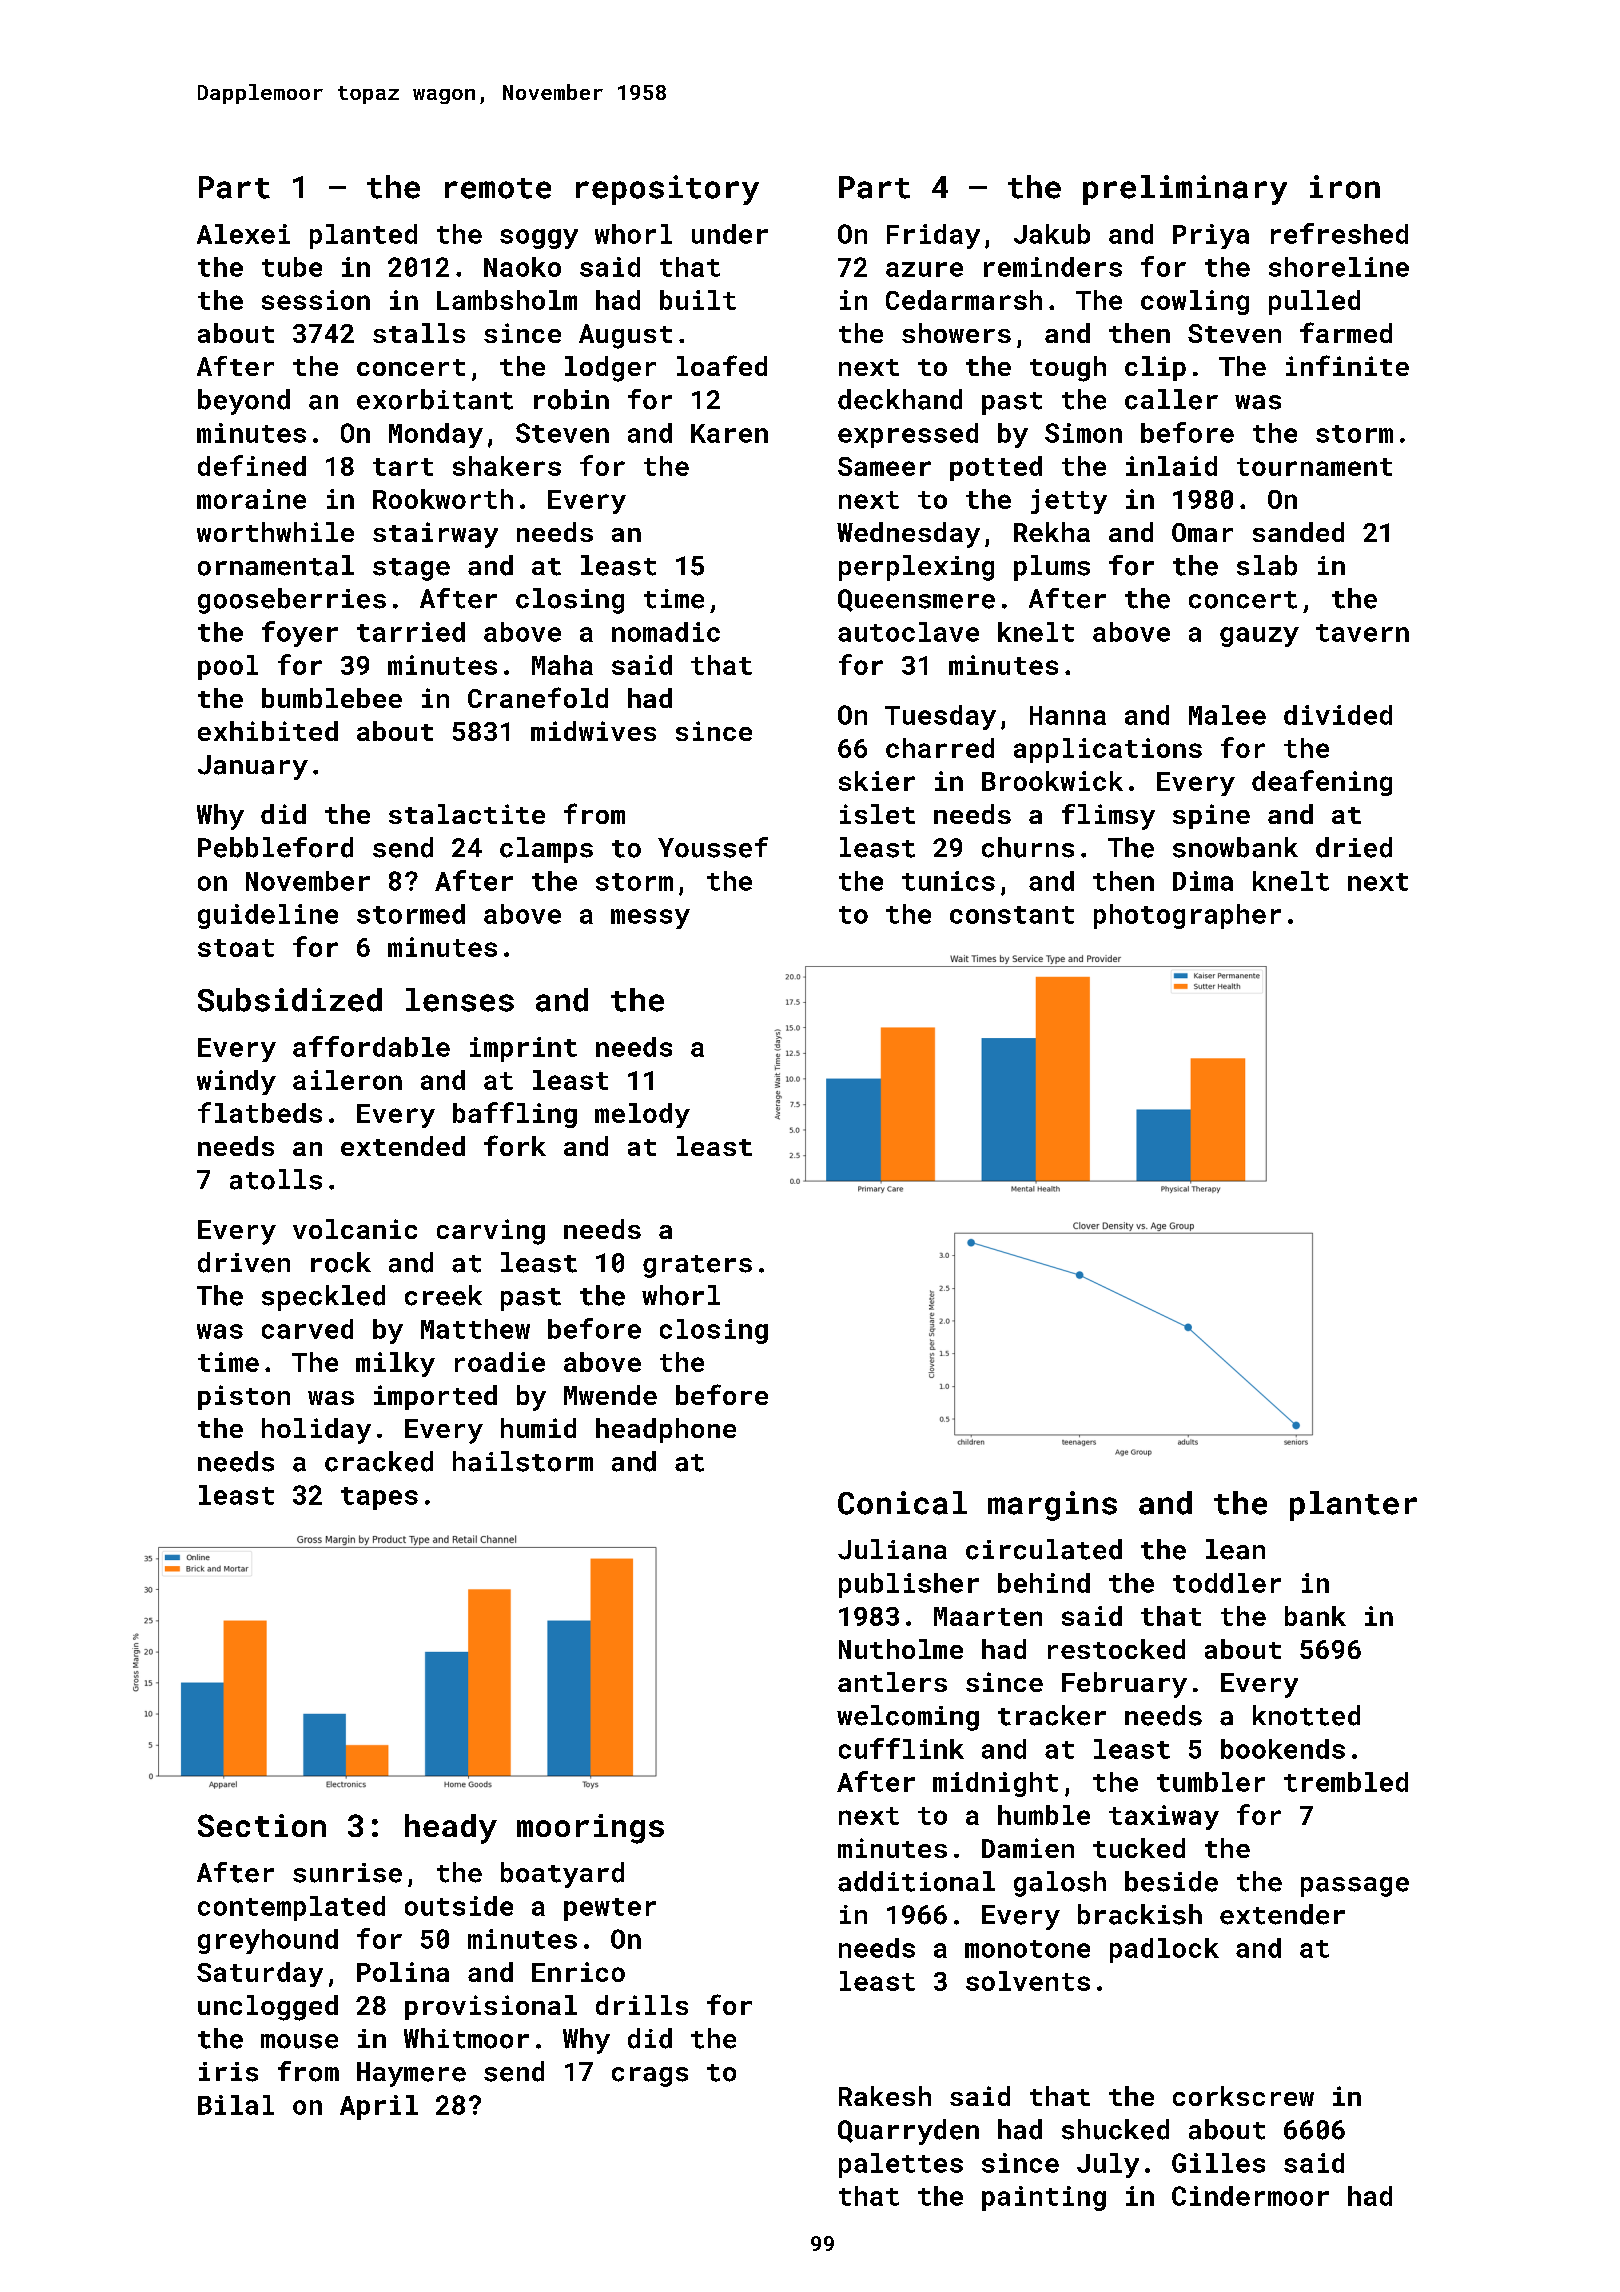  What do you see at coordinates (1354, 847) in the screenshot?
I see `dried` at bounding box center [1354, 847].
